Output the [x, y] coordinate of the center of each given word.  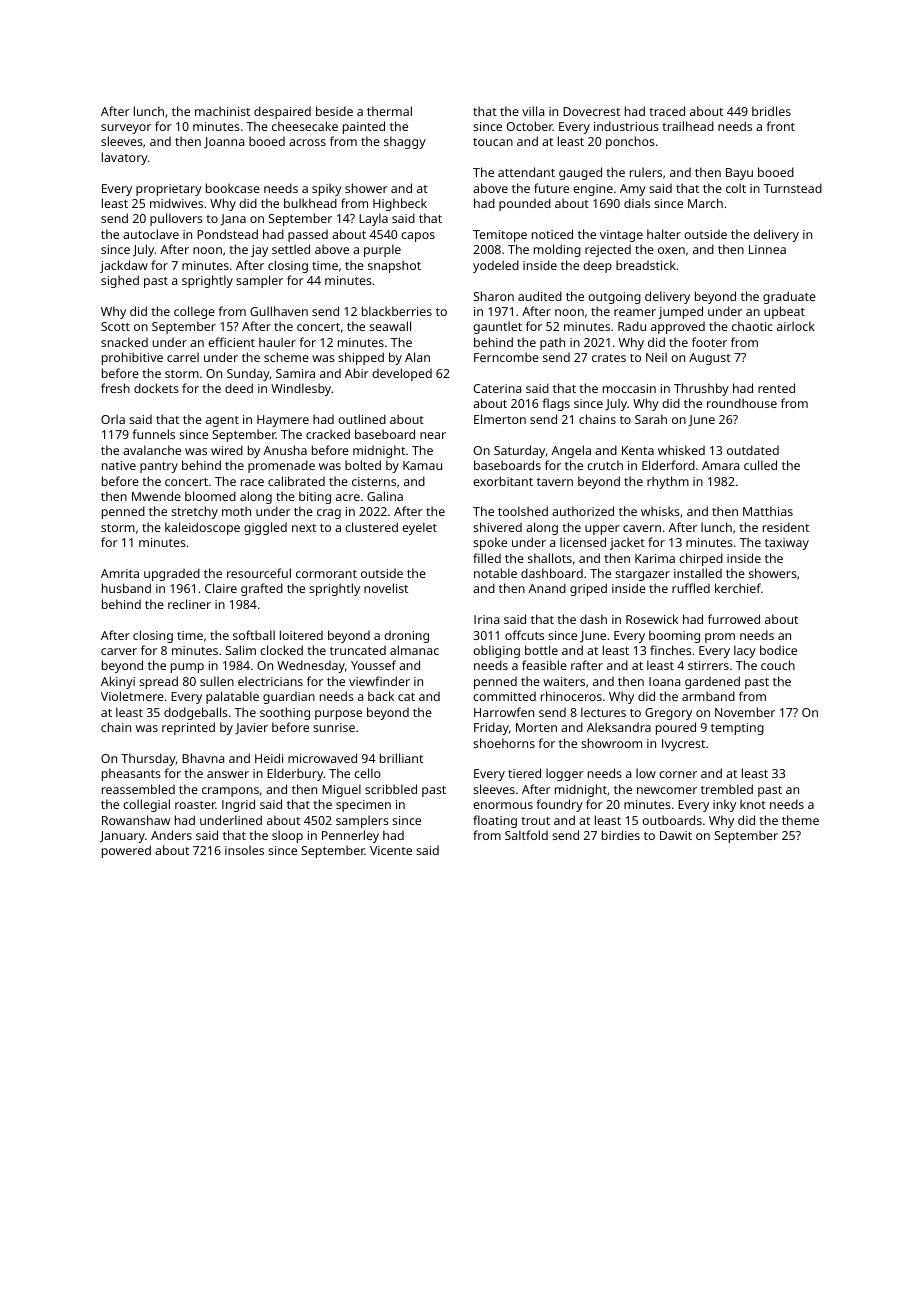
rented [776, 388]
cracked [328, 434]
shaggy [405, 142]
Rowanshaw [136, 820]
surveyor [126, 129]
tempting [737, 729]
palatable [232, 697]
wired [227, 450]
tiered [524, 773]
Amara [720, 465]
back [381, 696]
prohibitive [132, 358]
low [646, 773]
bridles [771, 111]
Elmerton [500, 419]
